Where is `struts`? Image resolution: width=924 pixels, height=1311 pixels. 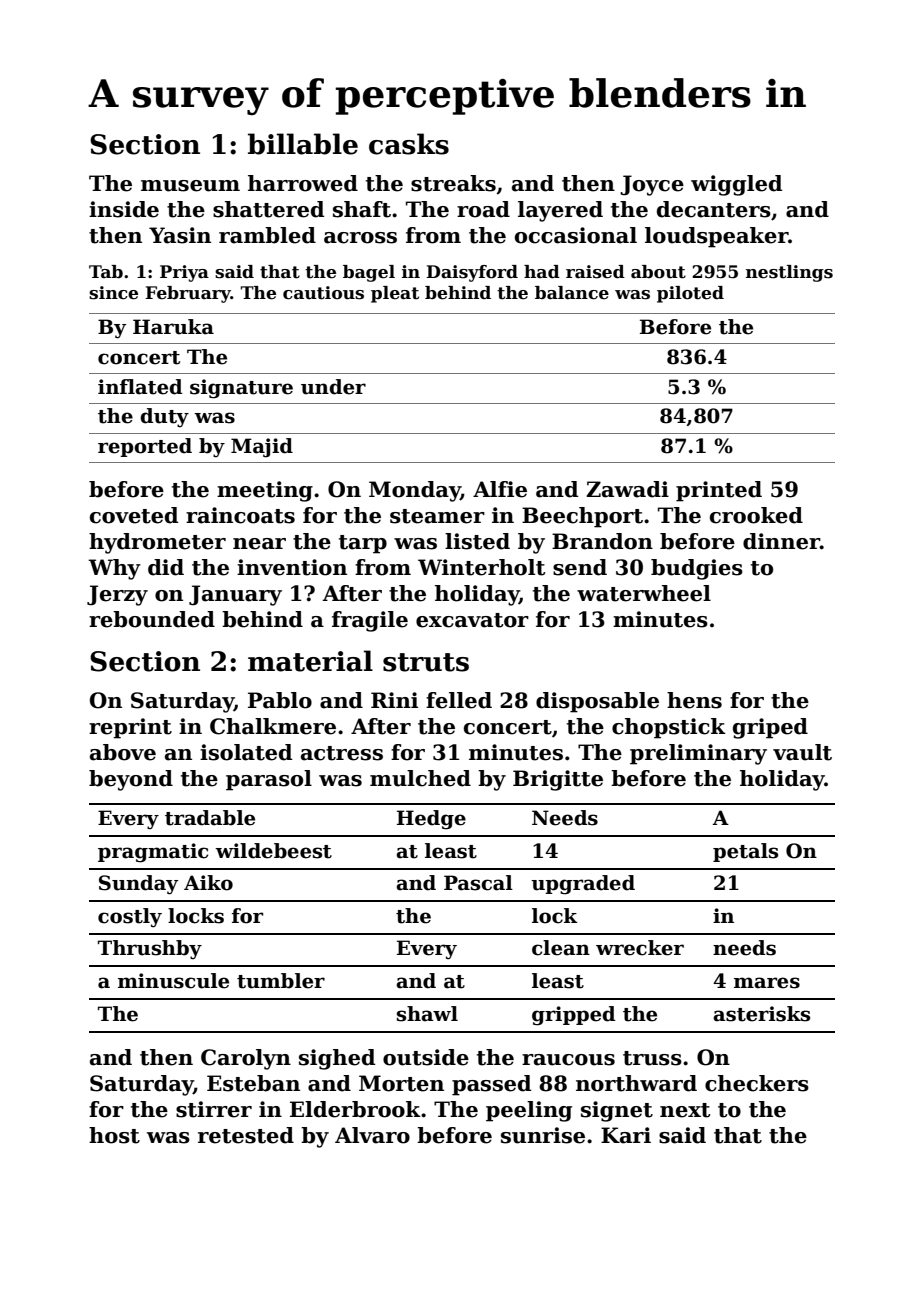
struts is located at coordinates (426, 662).
